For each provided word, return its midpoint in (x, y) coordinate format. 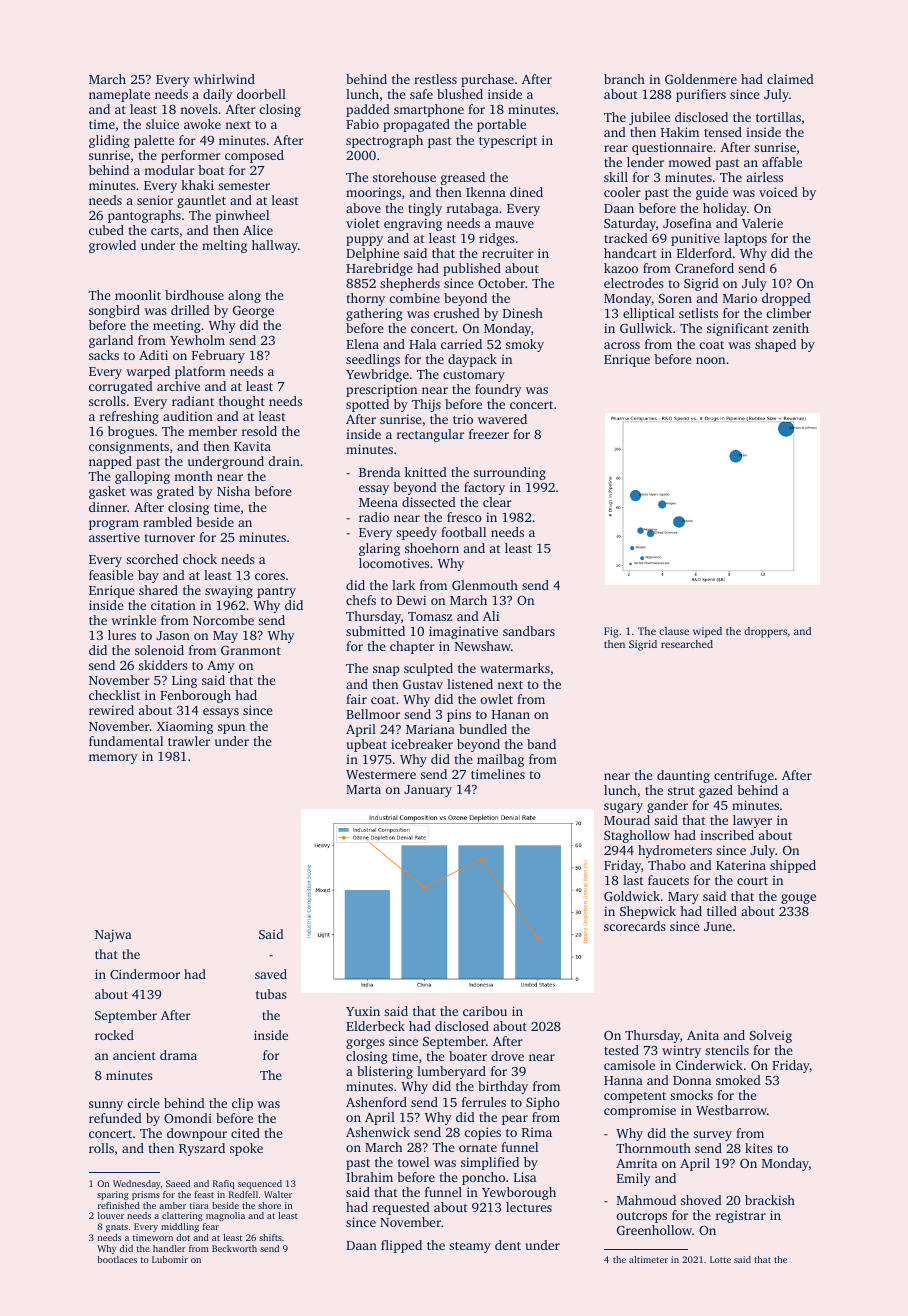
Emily (634, 1179)
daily (218, 95)
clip (242, 1104)
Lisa (525, 1177)
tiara (199, 1205)
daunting (683, 776)
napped (110, 462)
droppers (765, 632)
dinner (108, 507)
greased (463, 178)
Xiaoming (185, 727)
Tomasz (430, 616)
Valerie (762, 223)
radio (374, 517)
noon (710, 360)
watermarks (515, 668)
